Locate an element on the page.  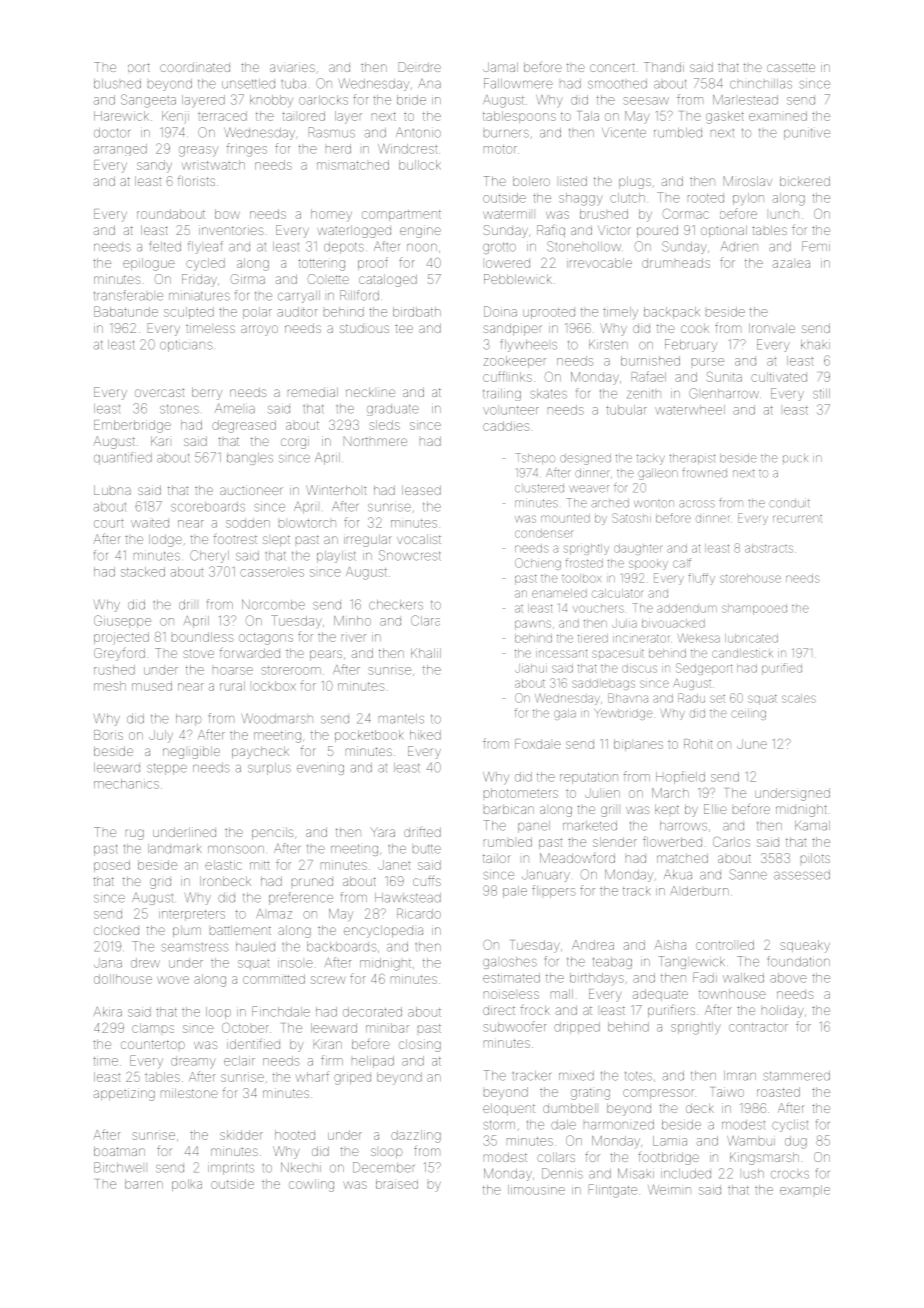
Thandi is located at coordinates (664, 67).
